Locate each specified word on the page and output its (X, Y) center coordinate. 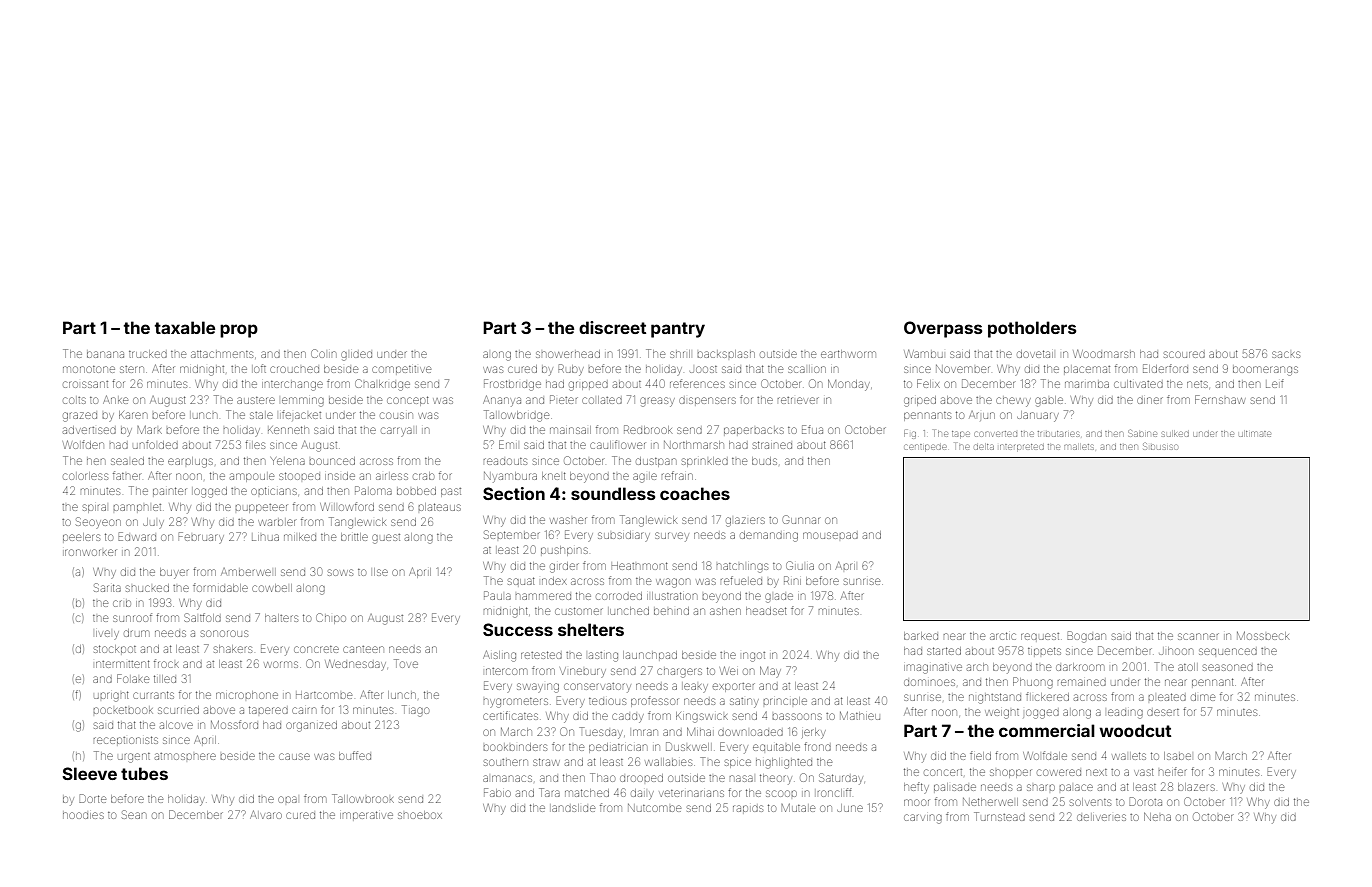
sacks (1286, 354)
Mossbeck (1263, 636)
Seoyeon (98, 523)
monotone (89, 369)
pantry (678, 330)
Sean (133, 814)
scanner (1198, 636)
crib (122, 603)
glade (779, 598)
